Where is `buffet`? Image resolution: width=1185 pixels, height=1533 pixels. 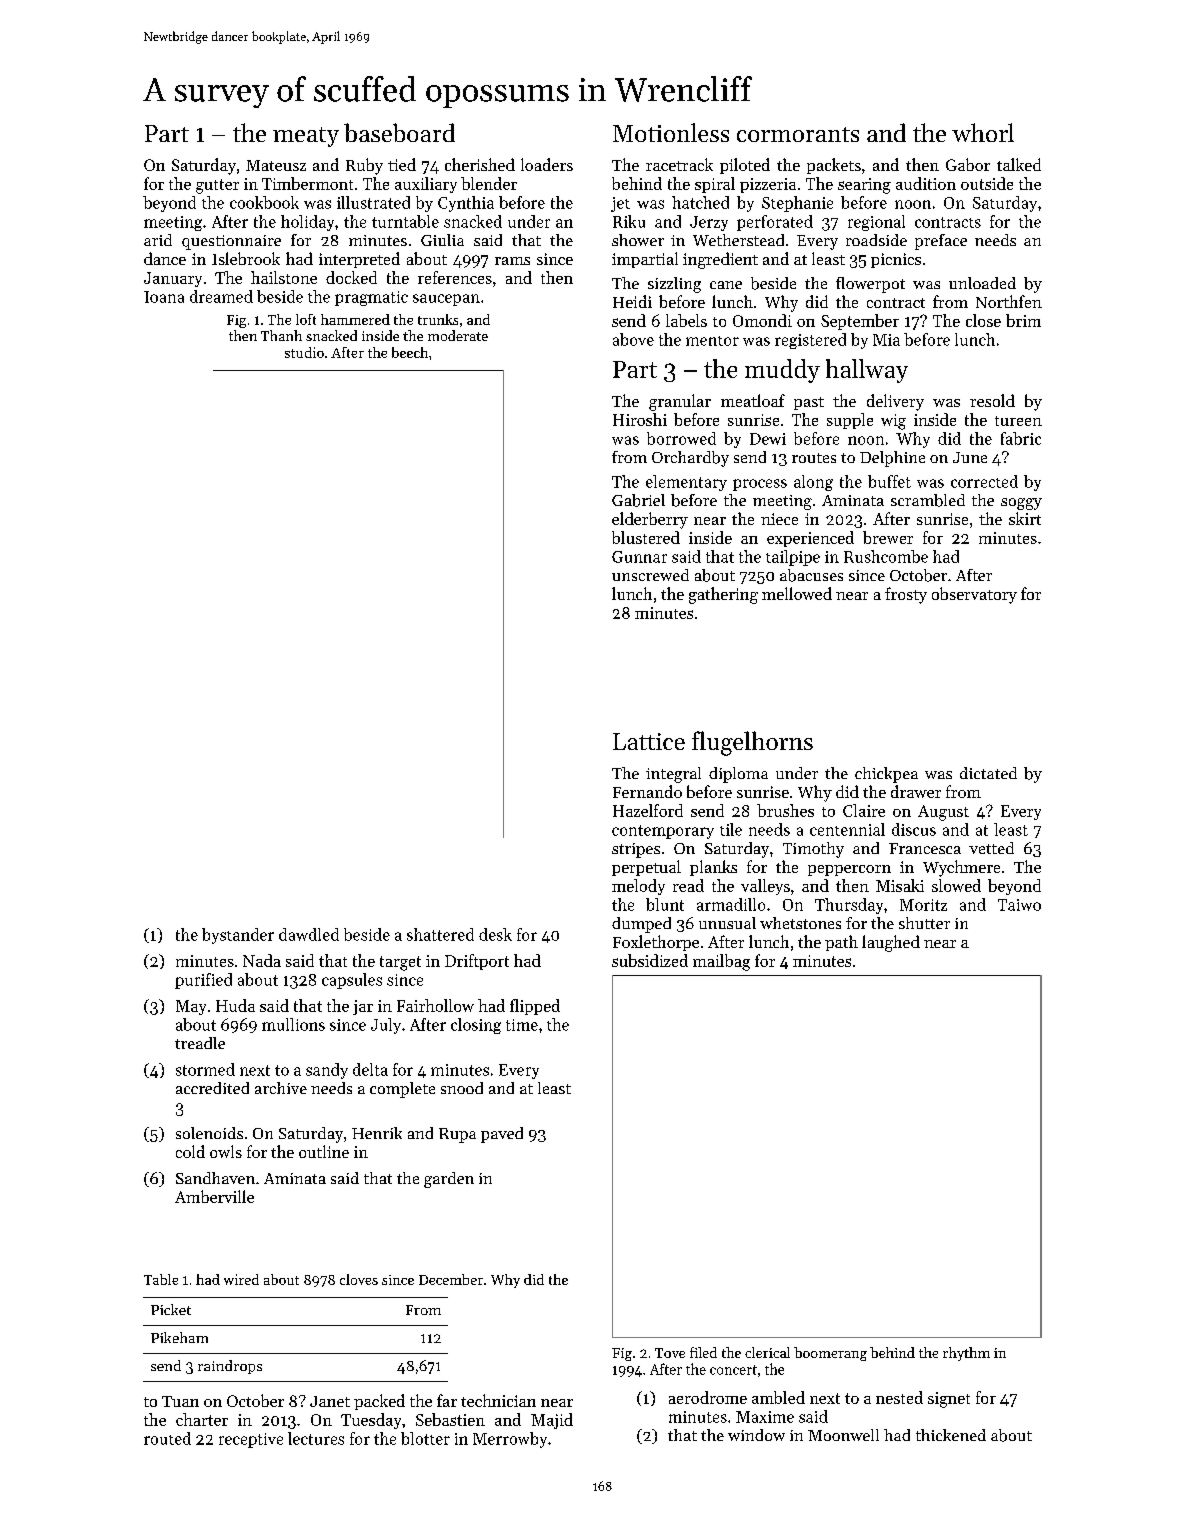
buffet is located at coordinates (889, 481).
